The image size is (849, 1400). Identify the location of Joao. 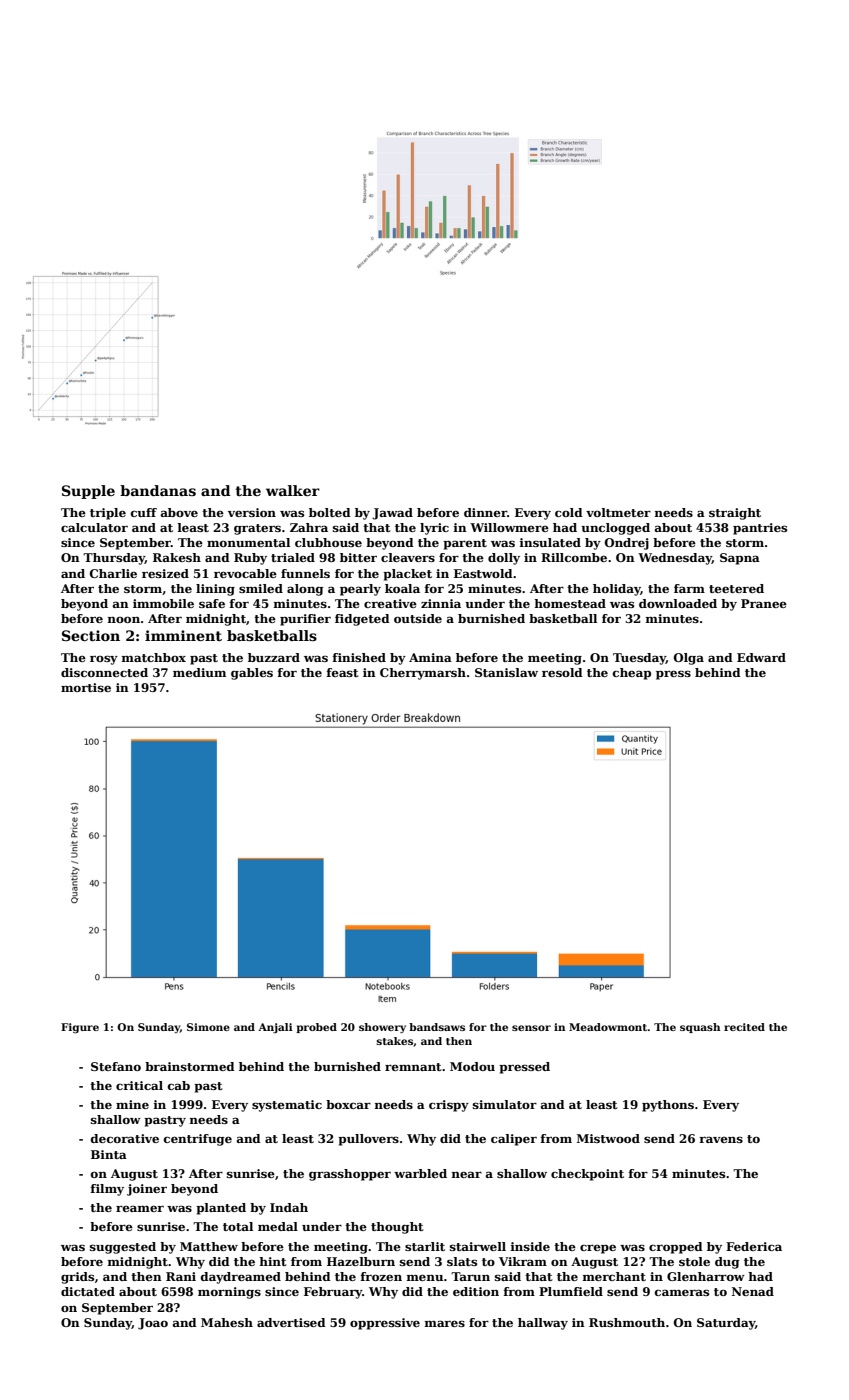
(153, 1324).
